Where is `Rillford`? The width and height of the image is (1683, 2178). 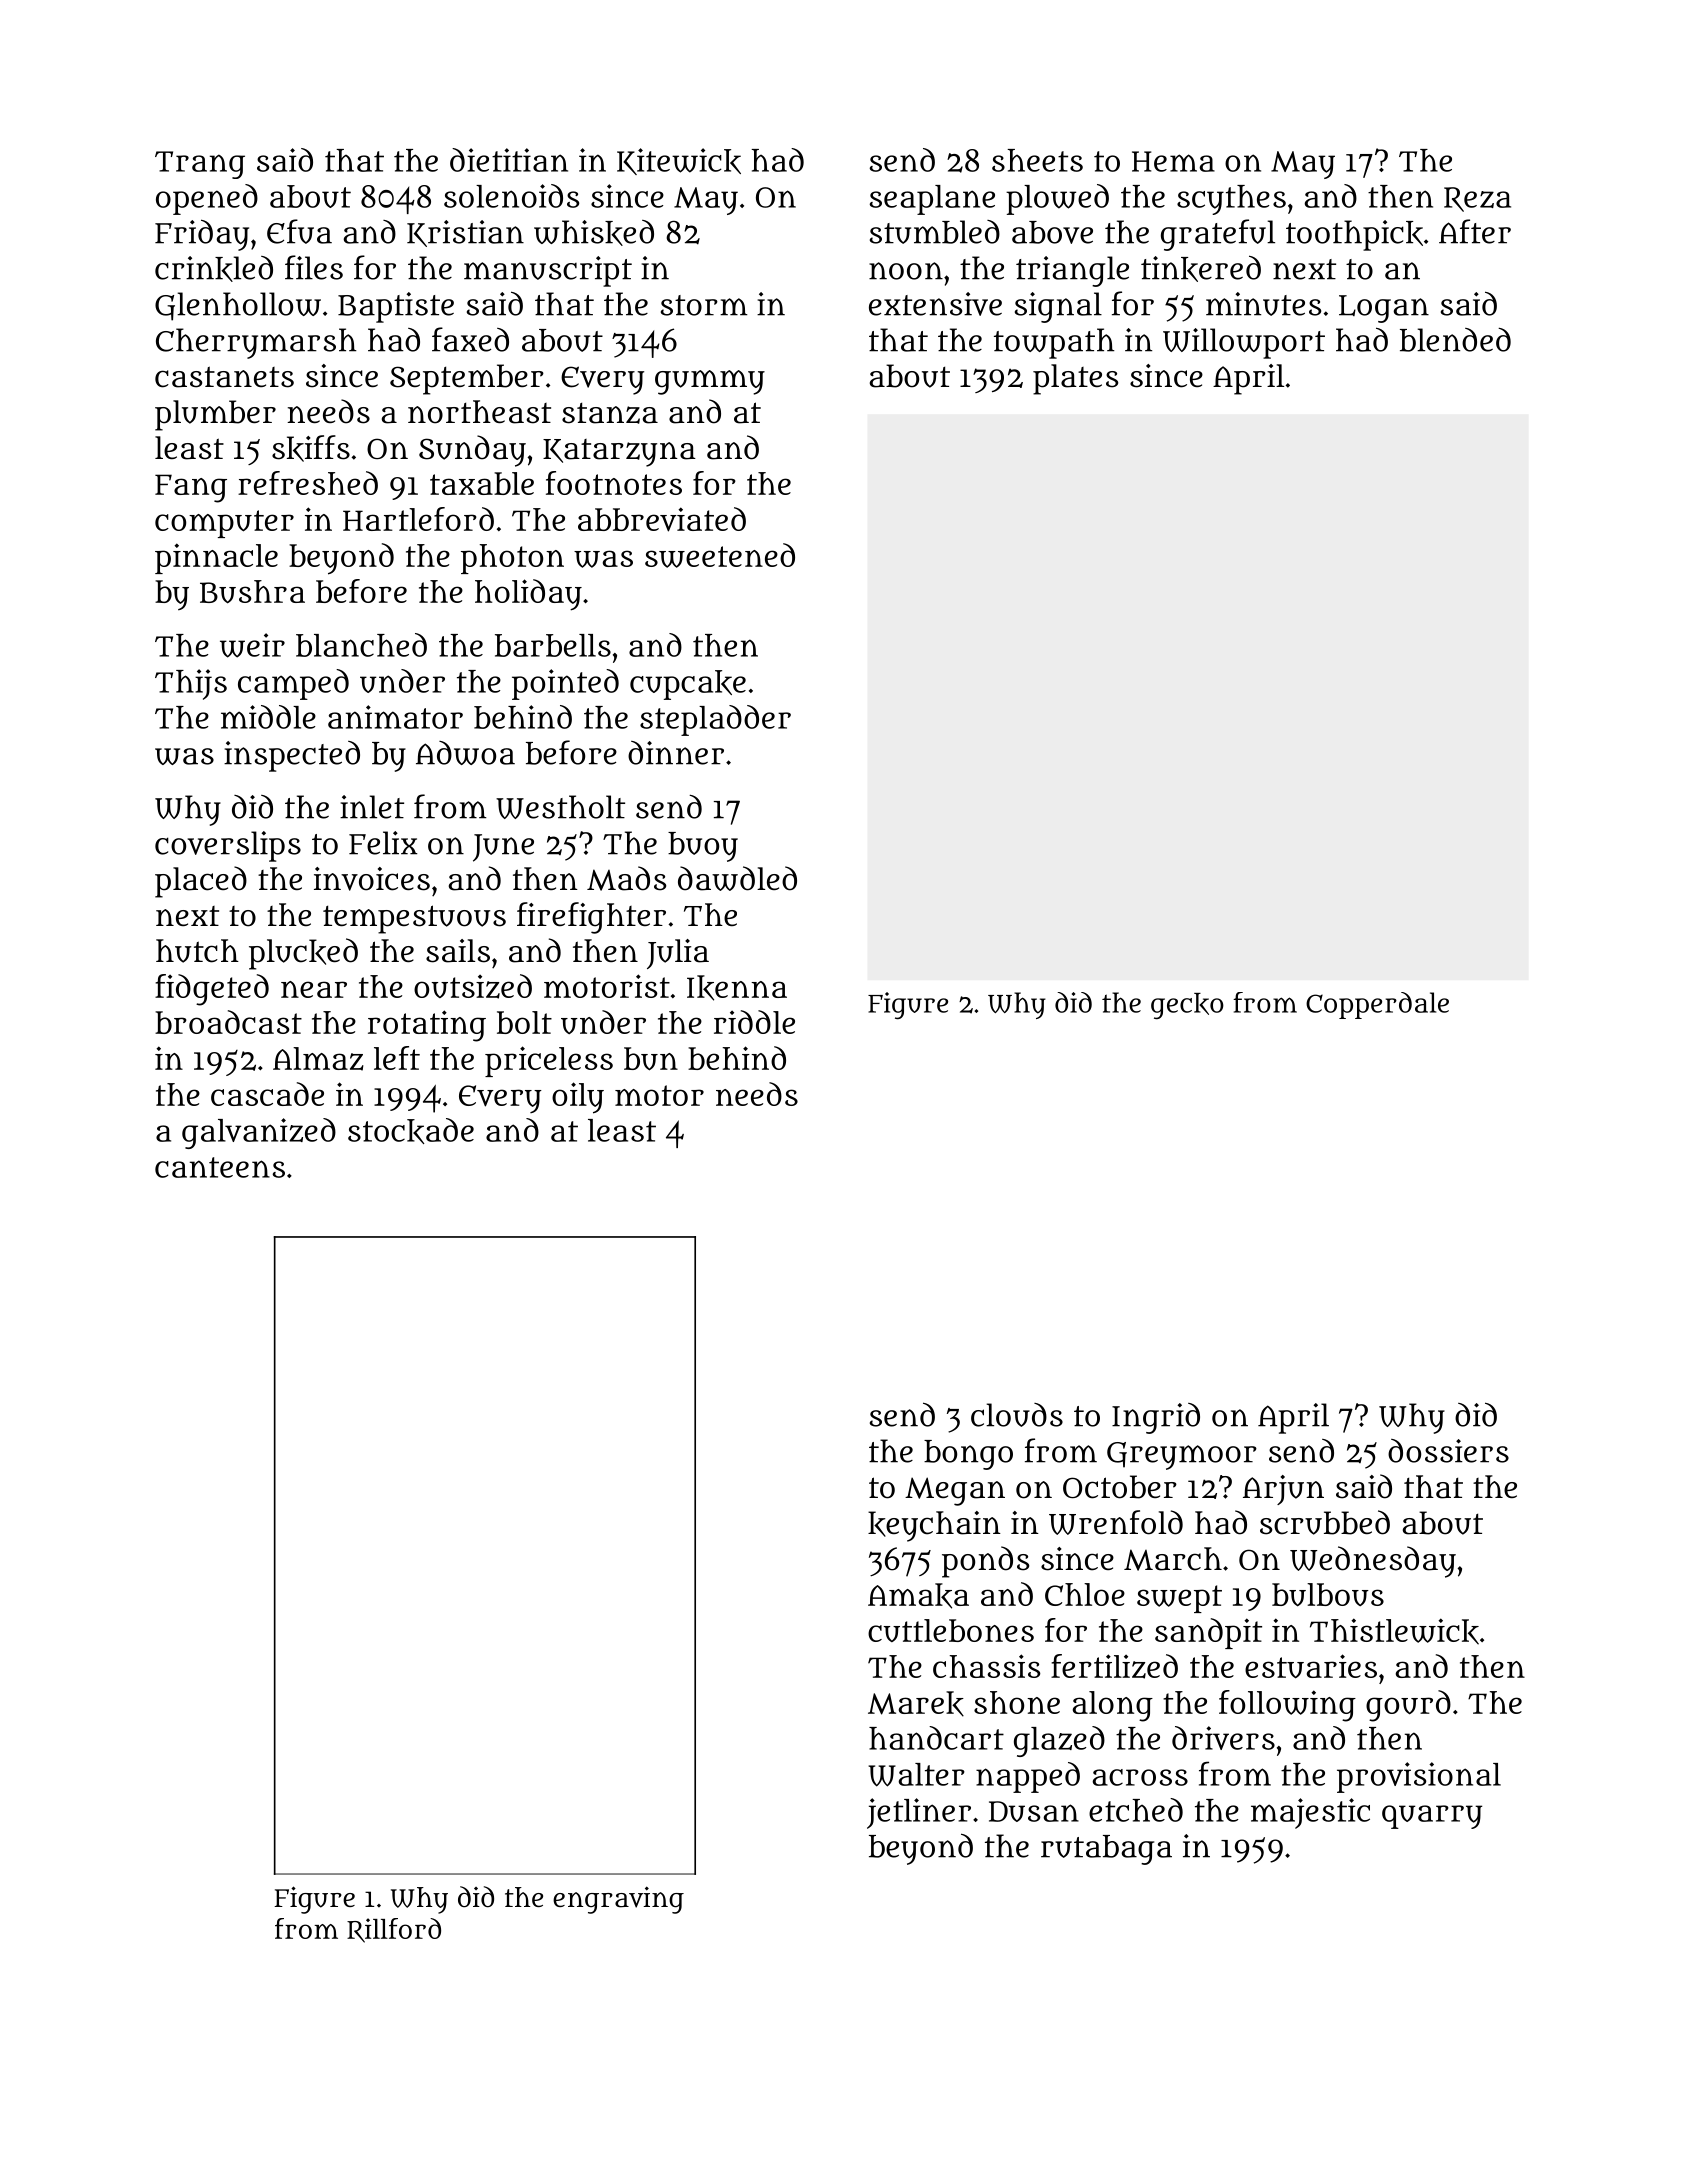
Rillford is located at coordinates (394, 1930).
